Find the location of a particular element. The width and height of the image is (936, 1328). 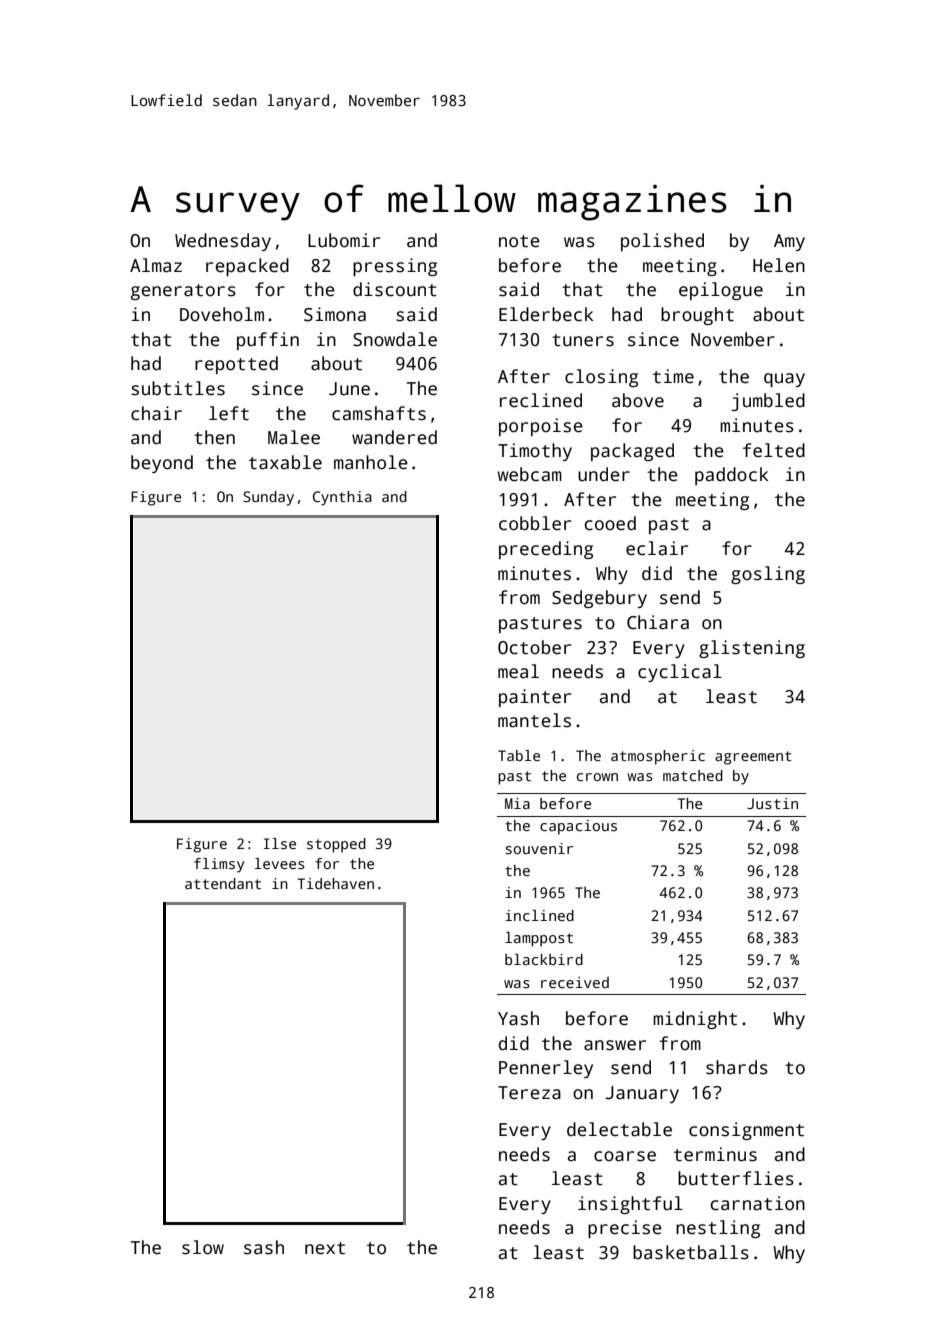

glistening is located at coordinates (752, 649).
